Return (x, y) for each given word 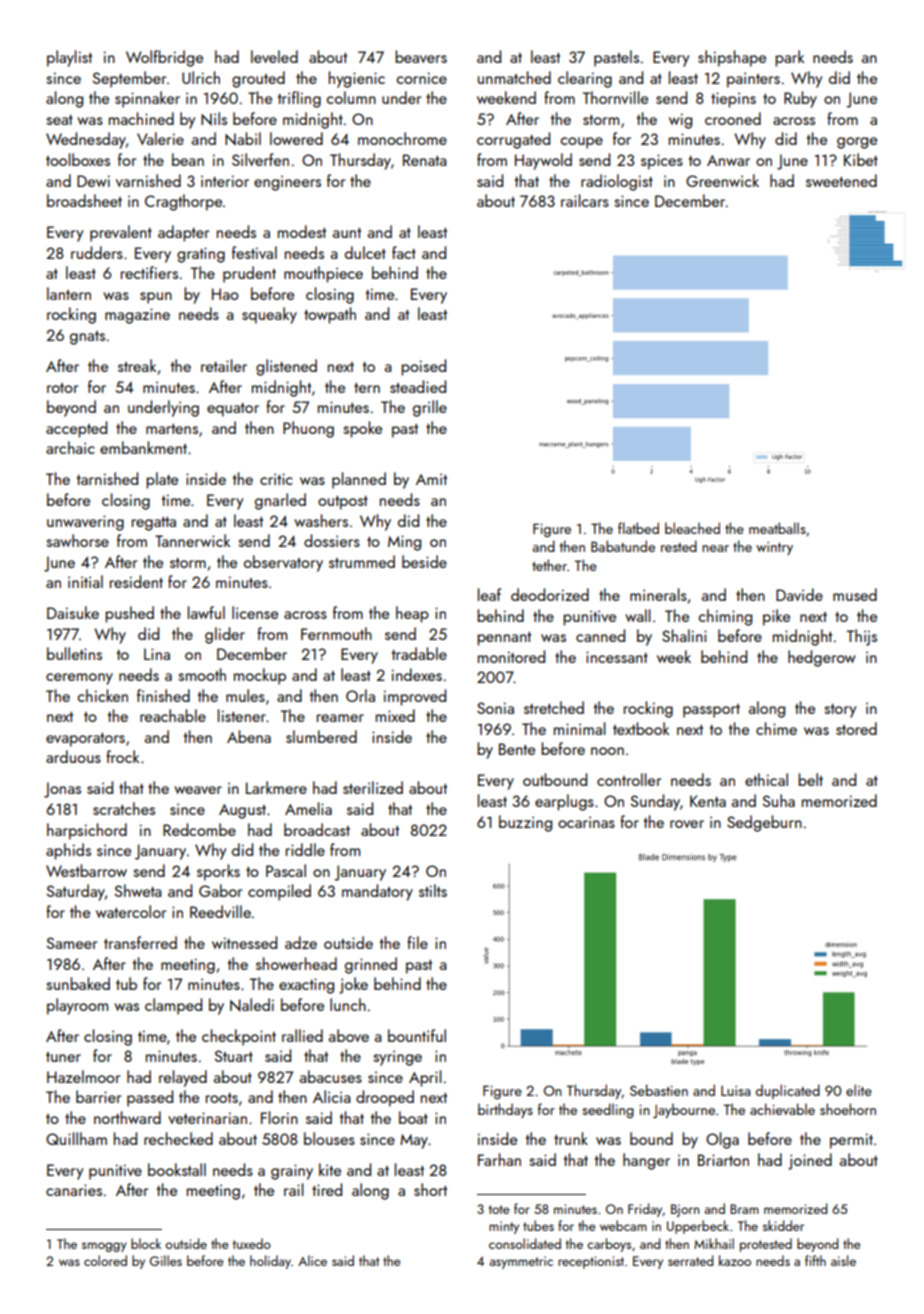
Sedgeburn (764, 823)
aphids (68, 851)
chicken (103, 695)
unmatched (514, 77)
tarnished (107, 478)
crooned (733, 118)
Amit (431, 479)
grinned (371, 965)
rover (687, 824)
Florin (279, 1117)
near (715, 548)
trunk (571, 1138)
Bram (744, 1209)
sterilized (373, 787)
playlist (69, 58)
